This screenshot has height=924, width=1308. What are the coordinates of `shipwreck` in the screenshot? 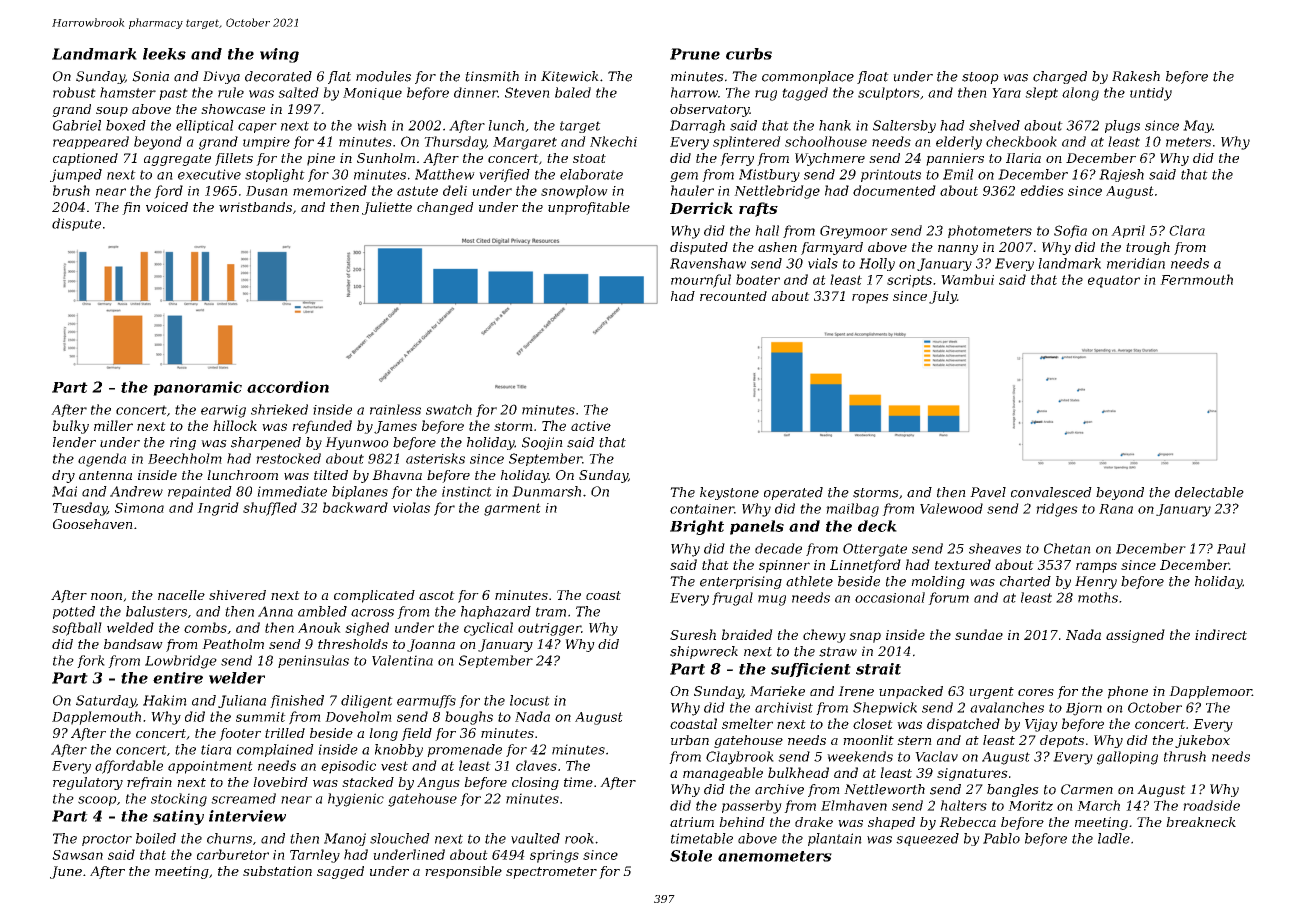 It's located at (704, 652).
